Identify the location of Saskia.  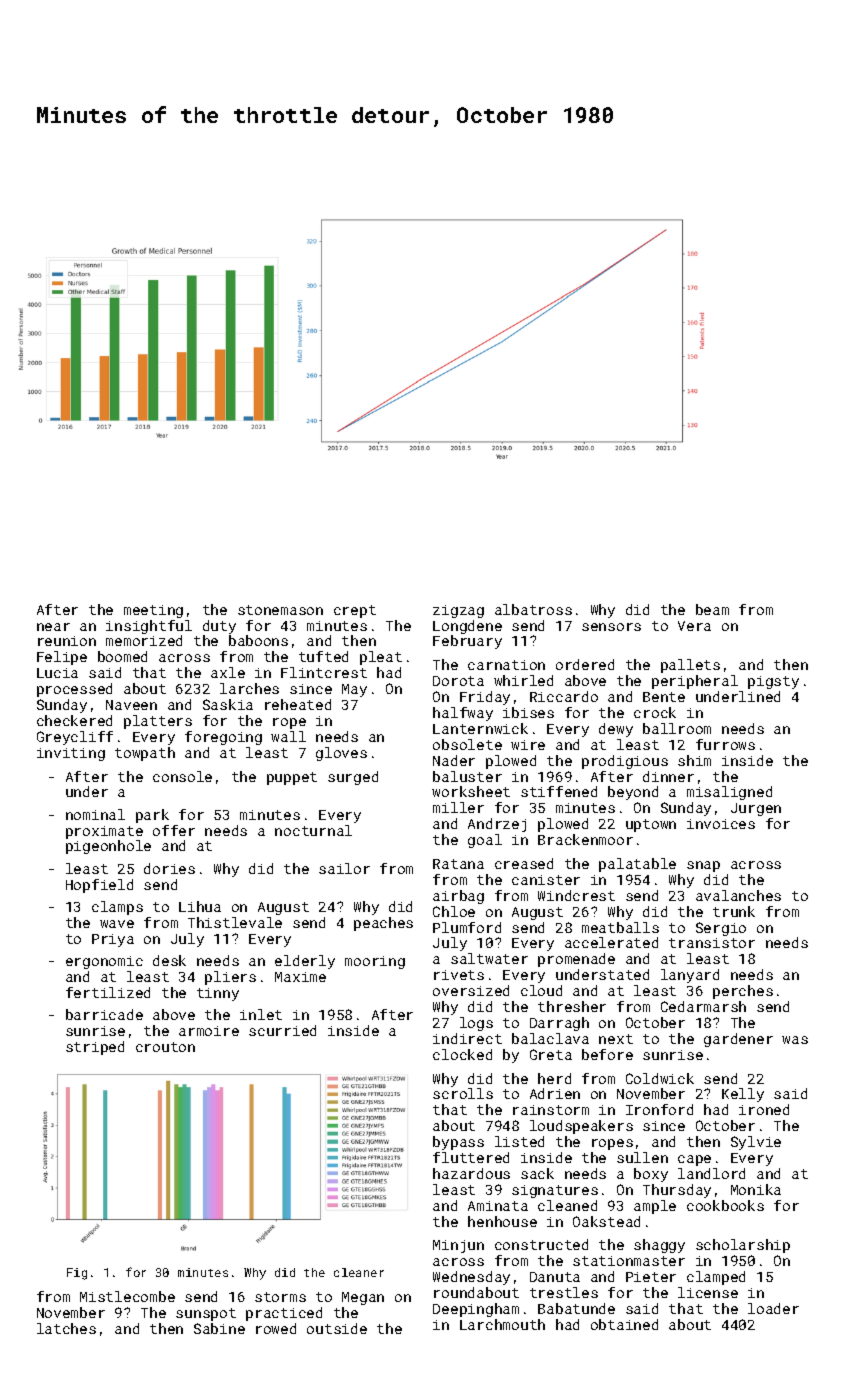
(228, 704).
